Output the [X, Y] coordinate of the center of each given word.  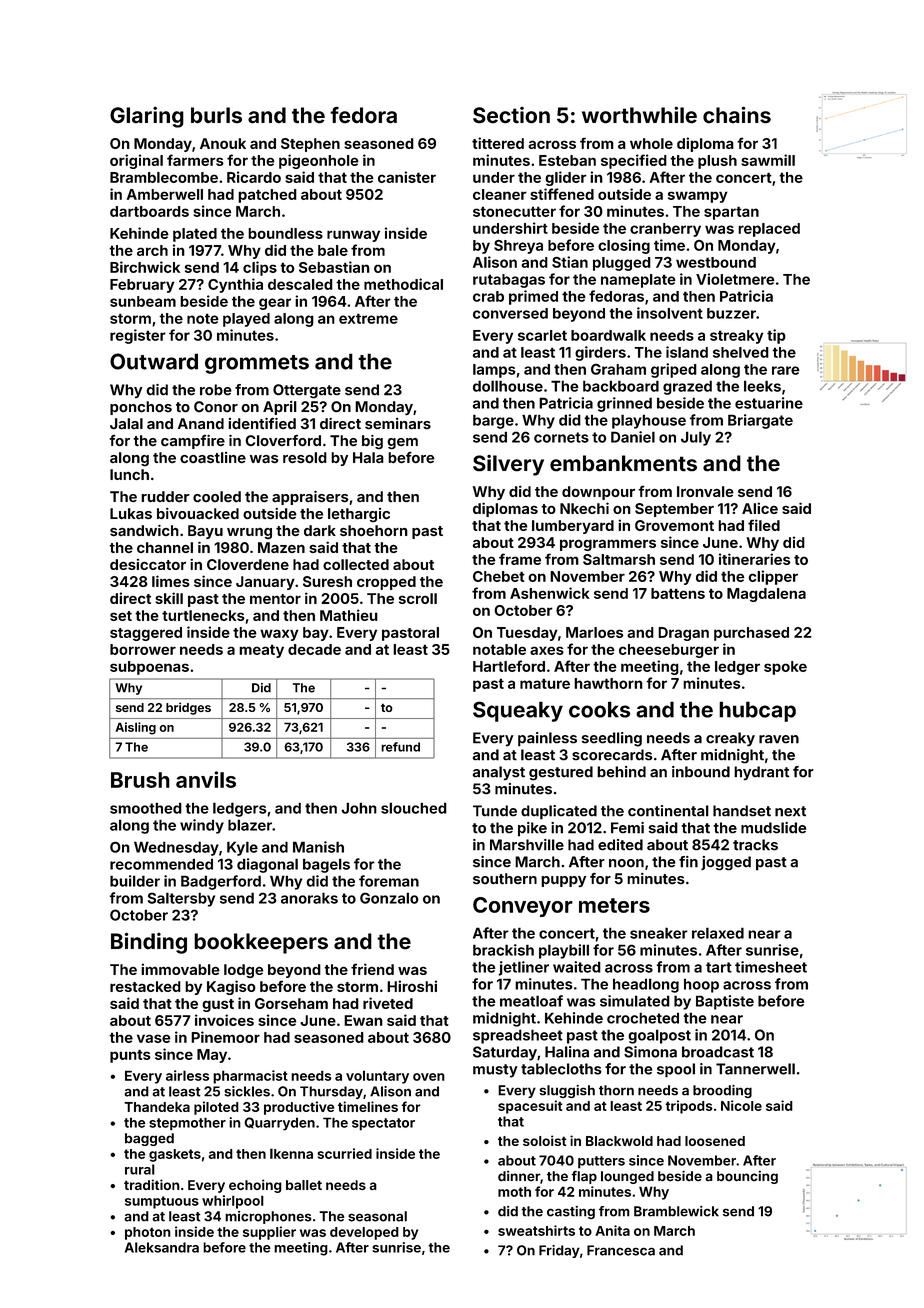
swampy [698, 197]
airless [187, 1075]
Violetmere [735, 279]
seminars [398, 423]
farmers [195, 160]
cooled [217, 496]
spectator [383, 1124]
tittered [498, 143]
